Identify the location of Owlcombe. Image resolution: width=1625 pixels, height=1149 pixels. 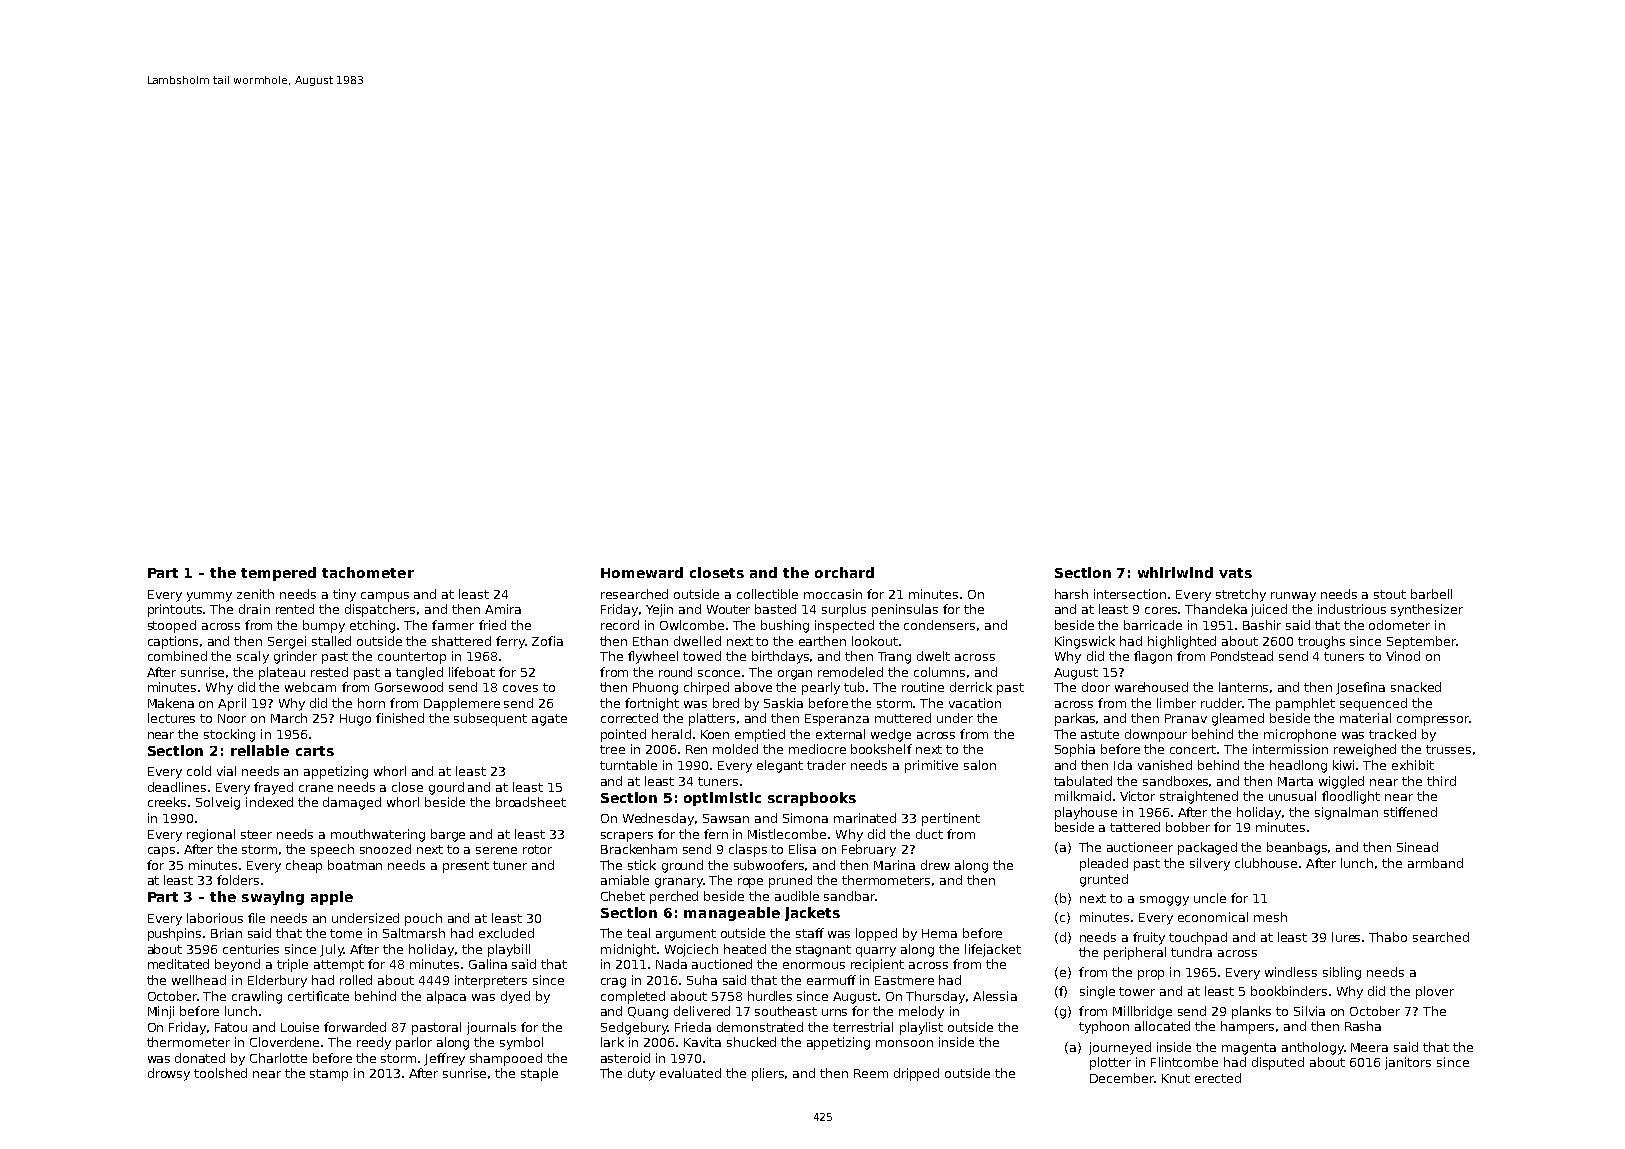
(692, 625).
